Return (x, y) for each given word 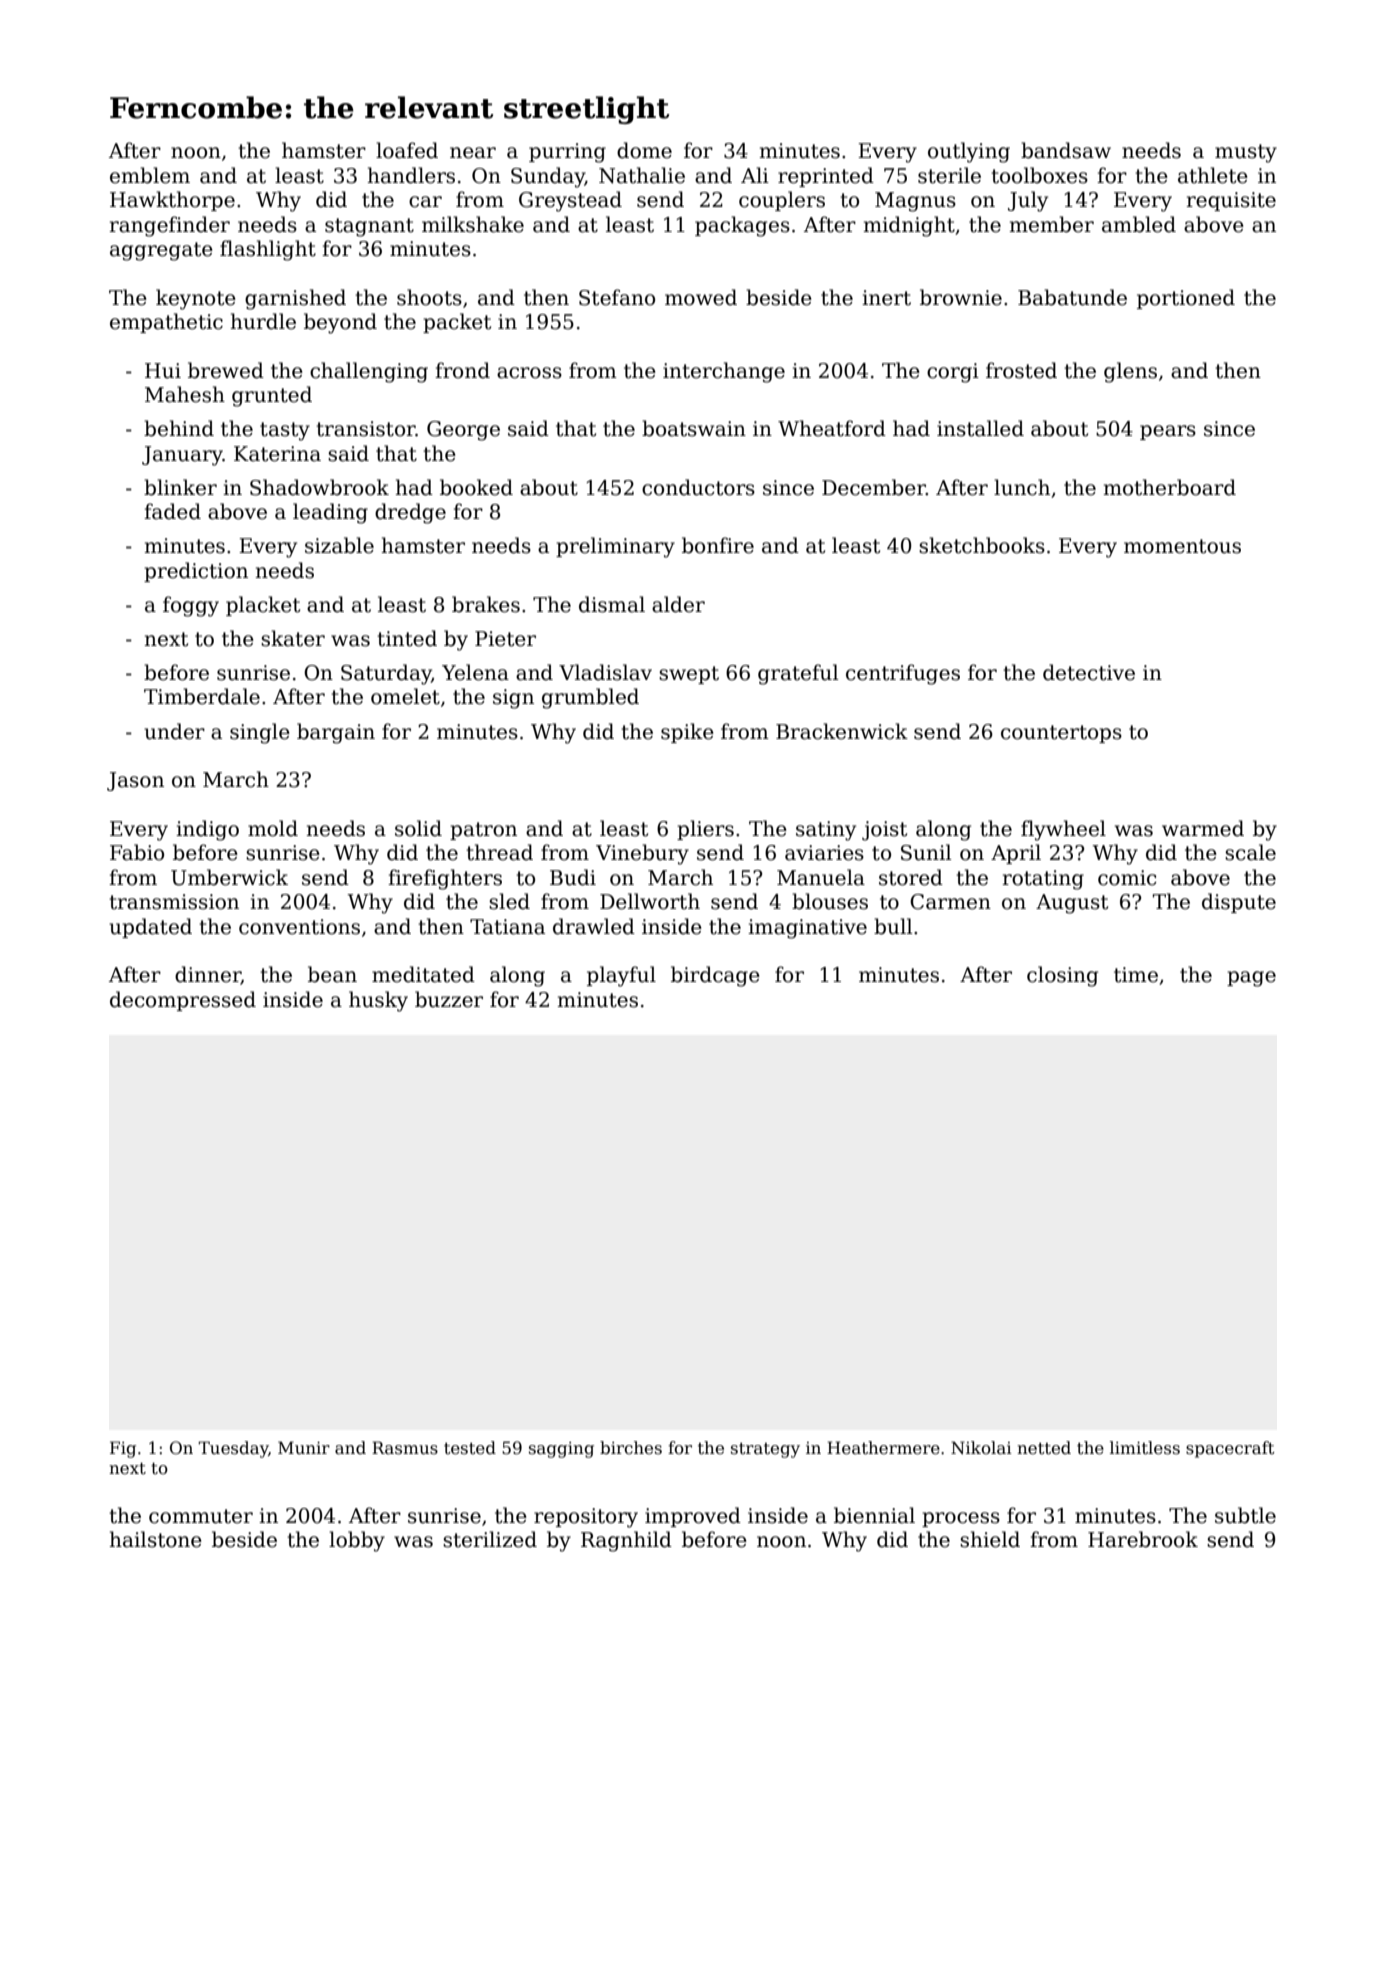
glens (1130, 372)
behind (179, 428)
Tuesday (233, 1449)
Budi (573, 877)
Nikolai (981, 1448)
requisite (1231, 201)
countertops (1061, 734)
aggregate (161, 251)
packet (457, 323)
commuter (201, 1516)
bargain (336, 733)
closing (1062, 976)
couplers (782, 201)
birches (631, 1448)
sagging (561, 1450)
